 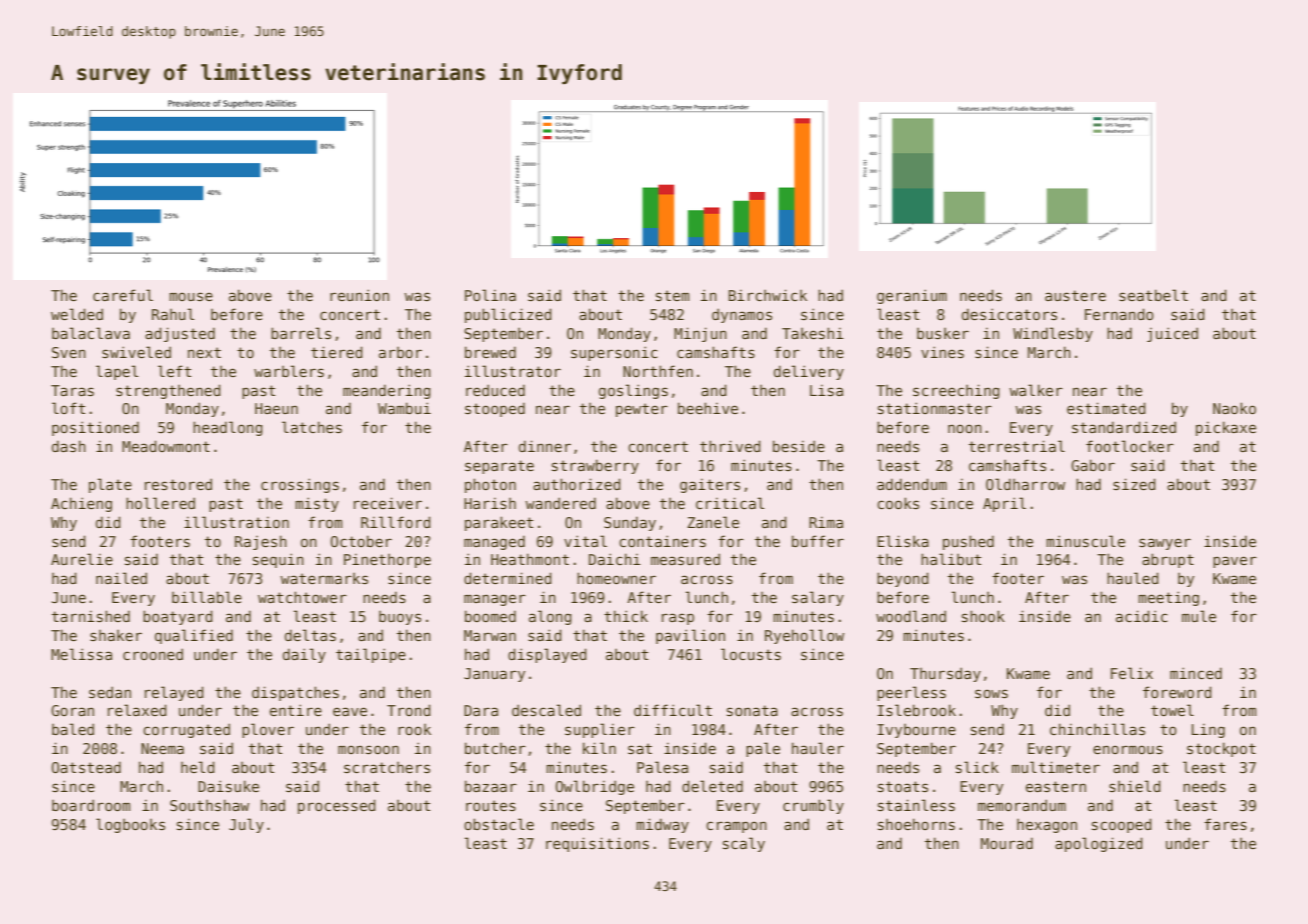 I want to click on juiced, so click(x=1172, y=334).
